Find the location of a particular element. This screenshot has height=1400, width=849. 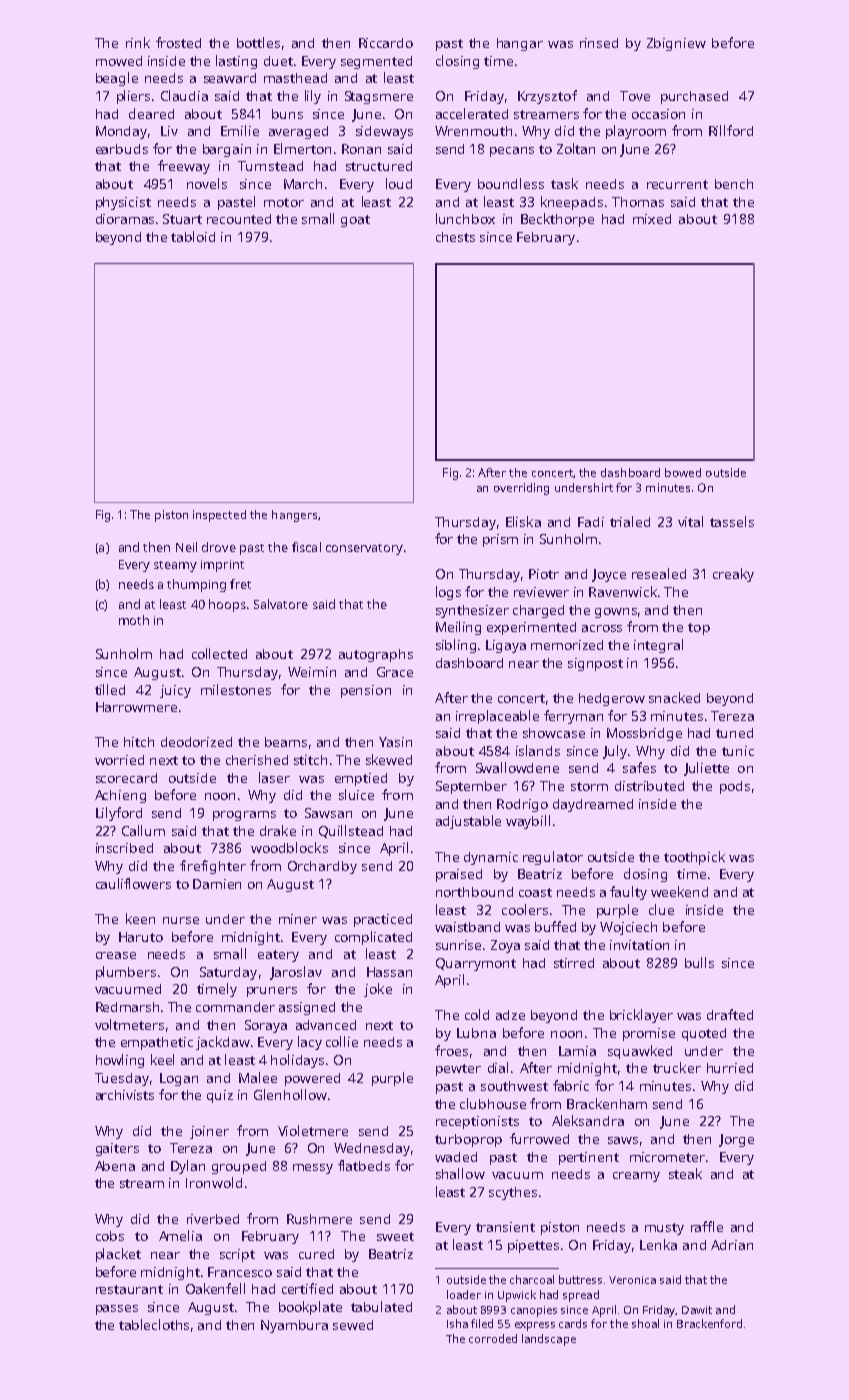

mowed is located at coordinates (119, 61).
